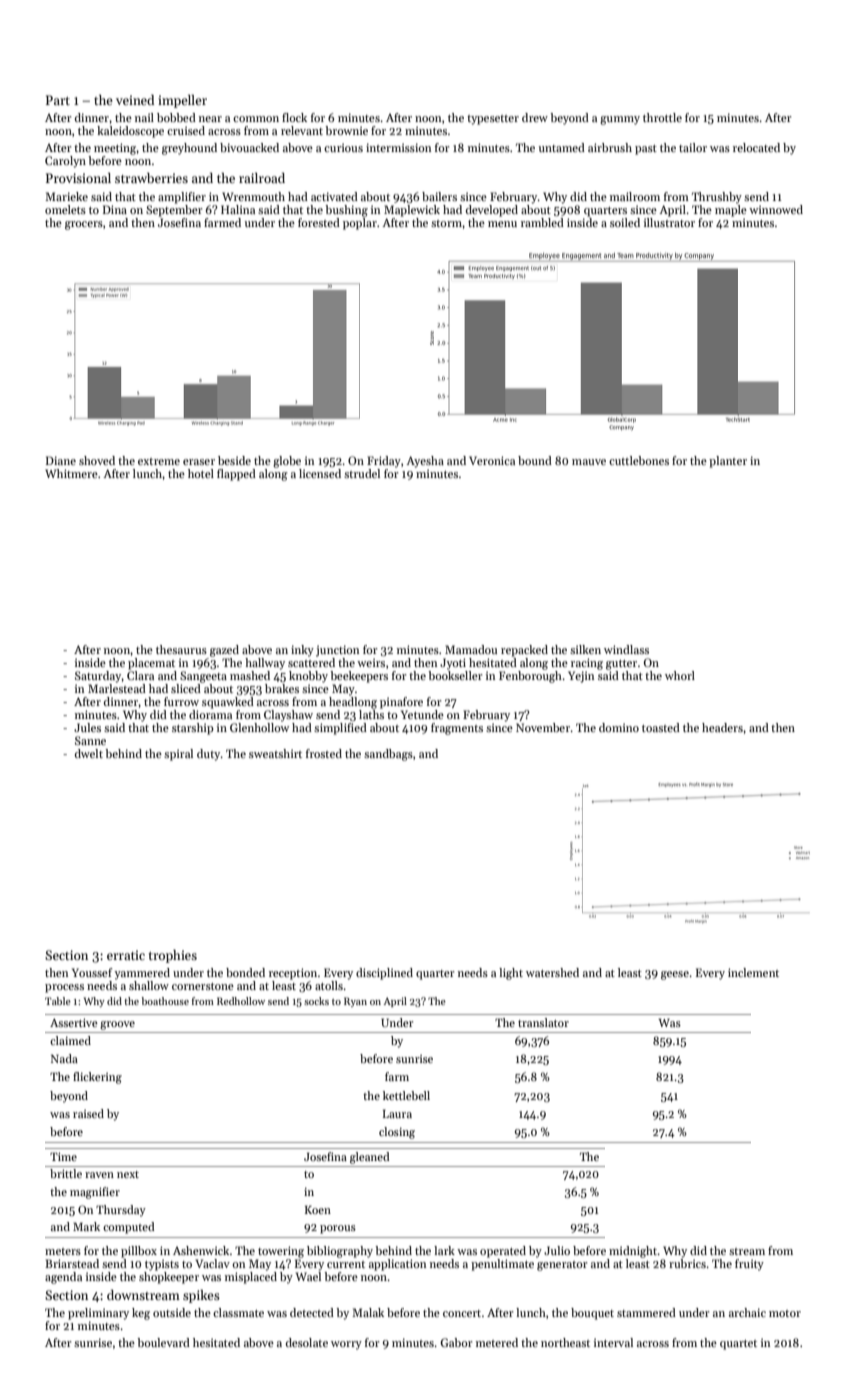 This image has width=849, height=1400. What do you see at coordinates (126, 955) in the image?
I see `erratic` at bounding box center [126, 955].
